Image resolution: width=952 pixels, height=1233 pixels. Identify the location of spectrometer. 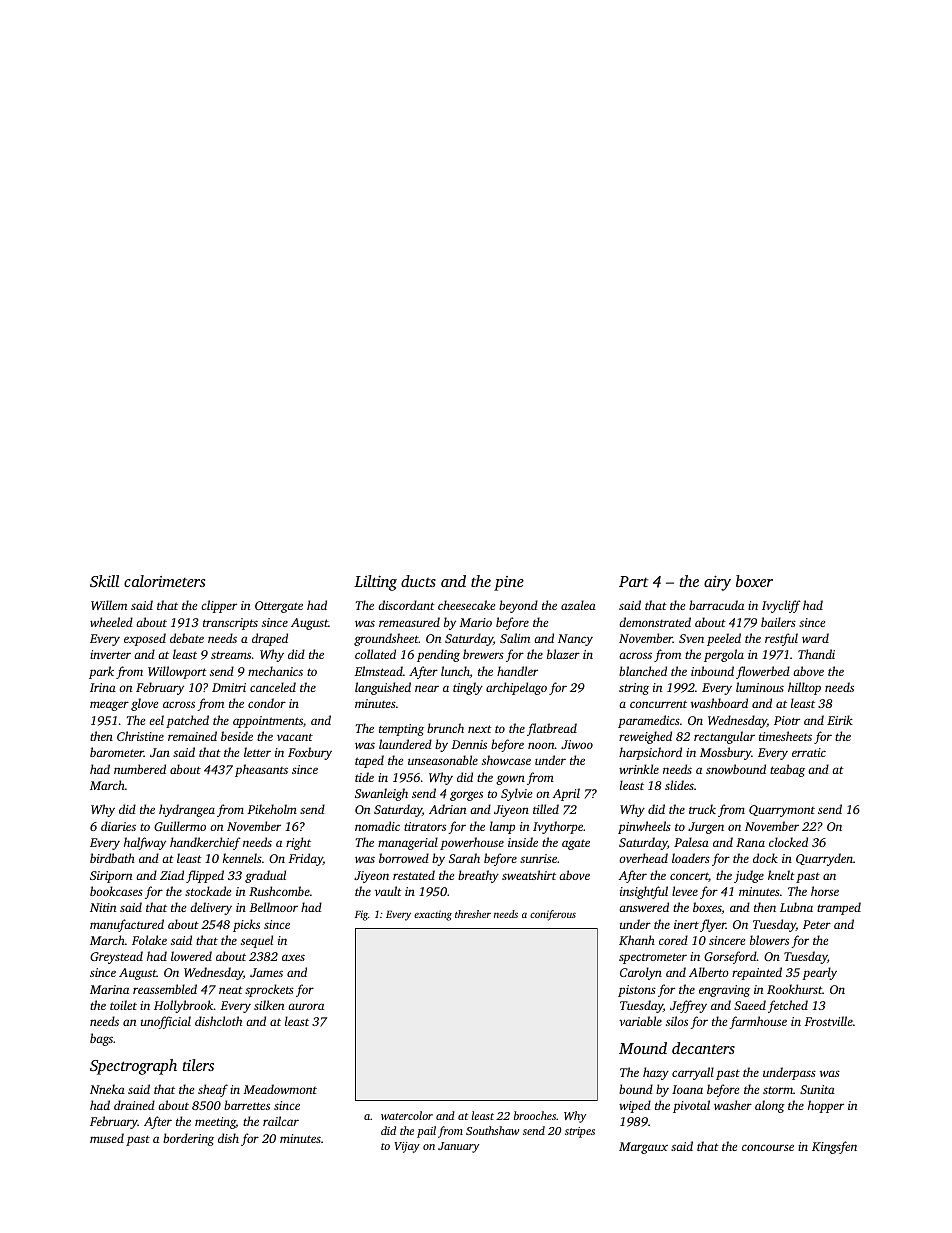
(653, 958).
